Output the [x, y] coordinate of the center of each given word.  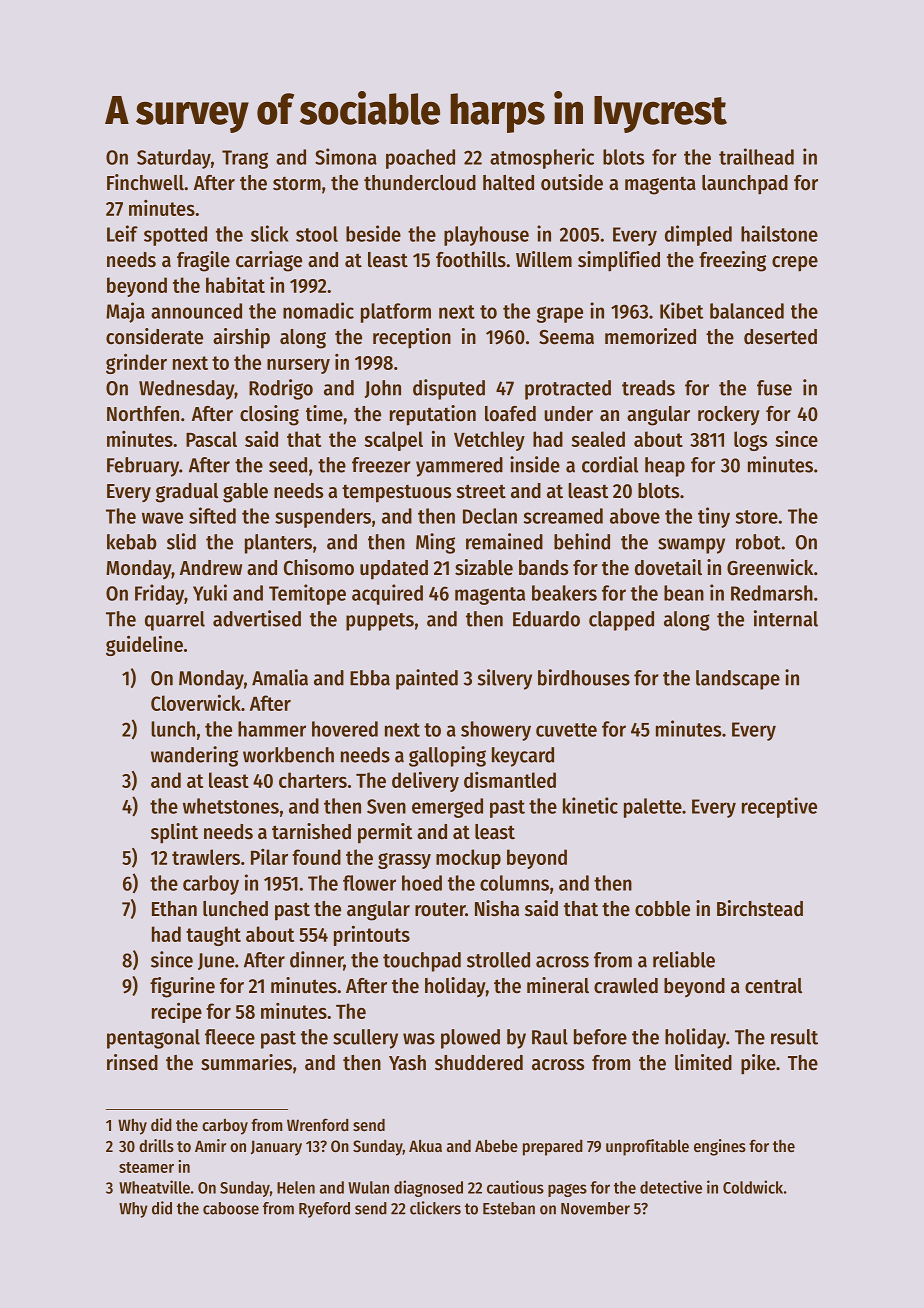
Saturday [174, 159]
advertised [257, 618]
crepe [795, 264]
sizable [484, 567]
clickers [435, 1208]
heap [665, 467]
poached [420, 159]
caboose [231, 1208]
